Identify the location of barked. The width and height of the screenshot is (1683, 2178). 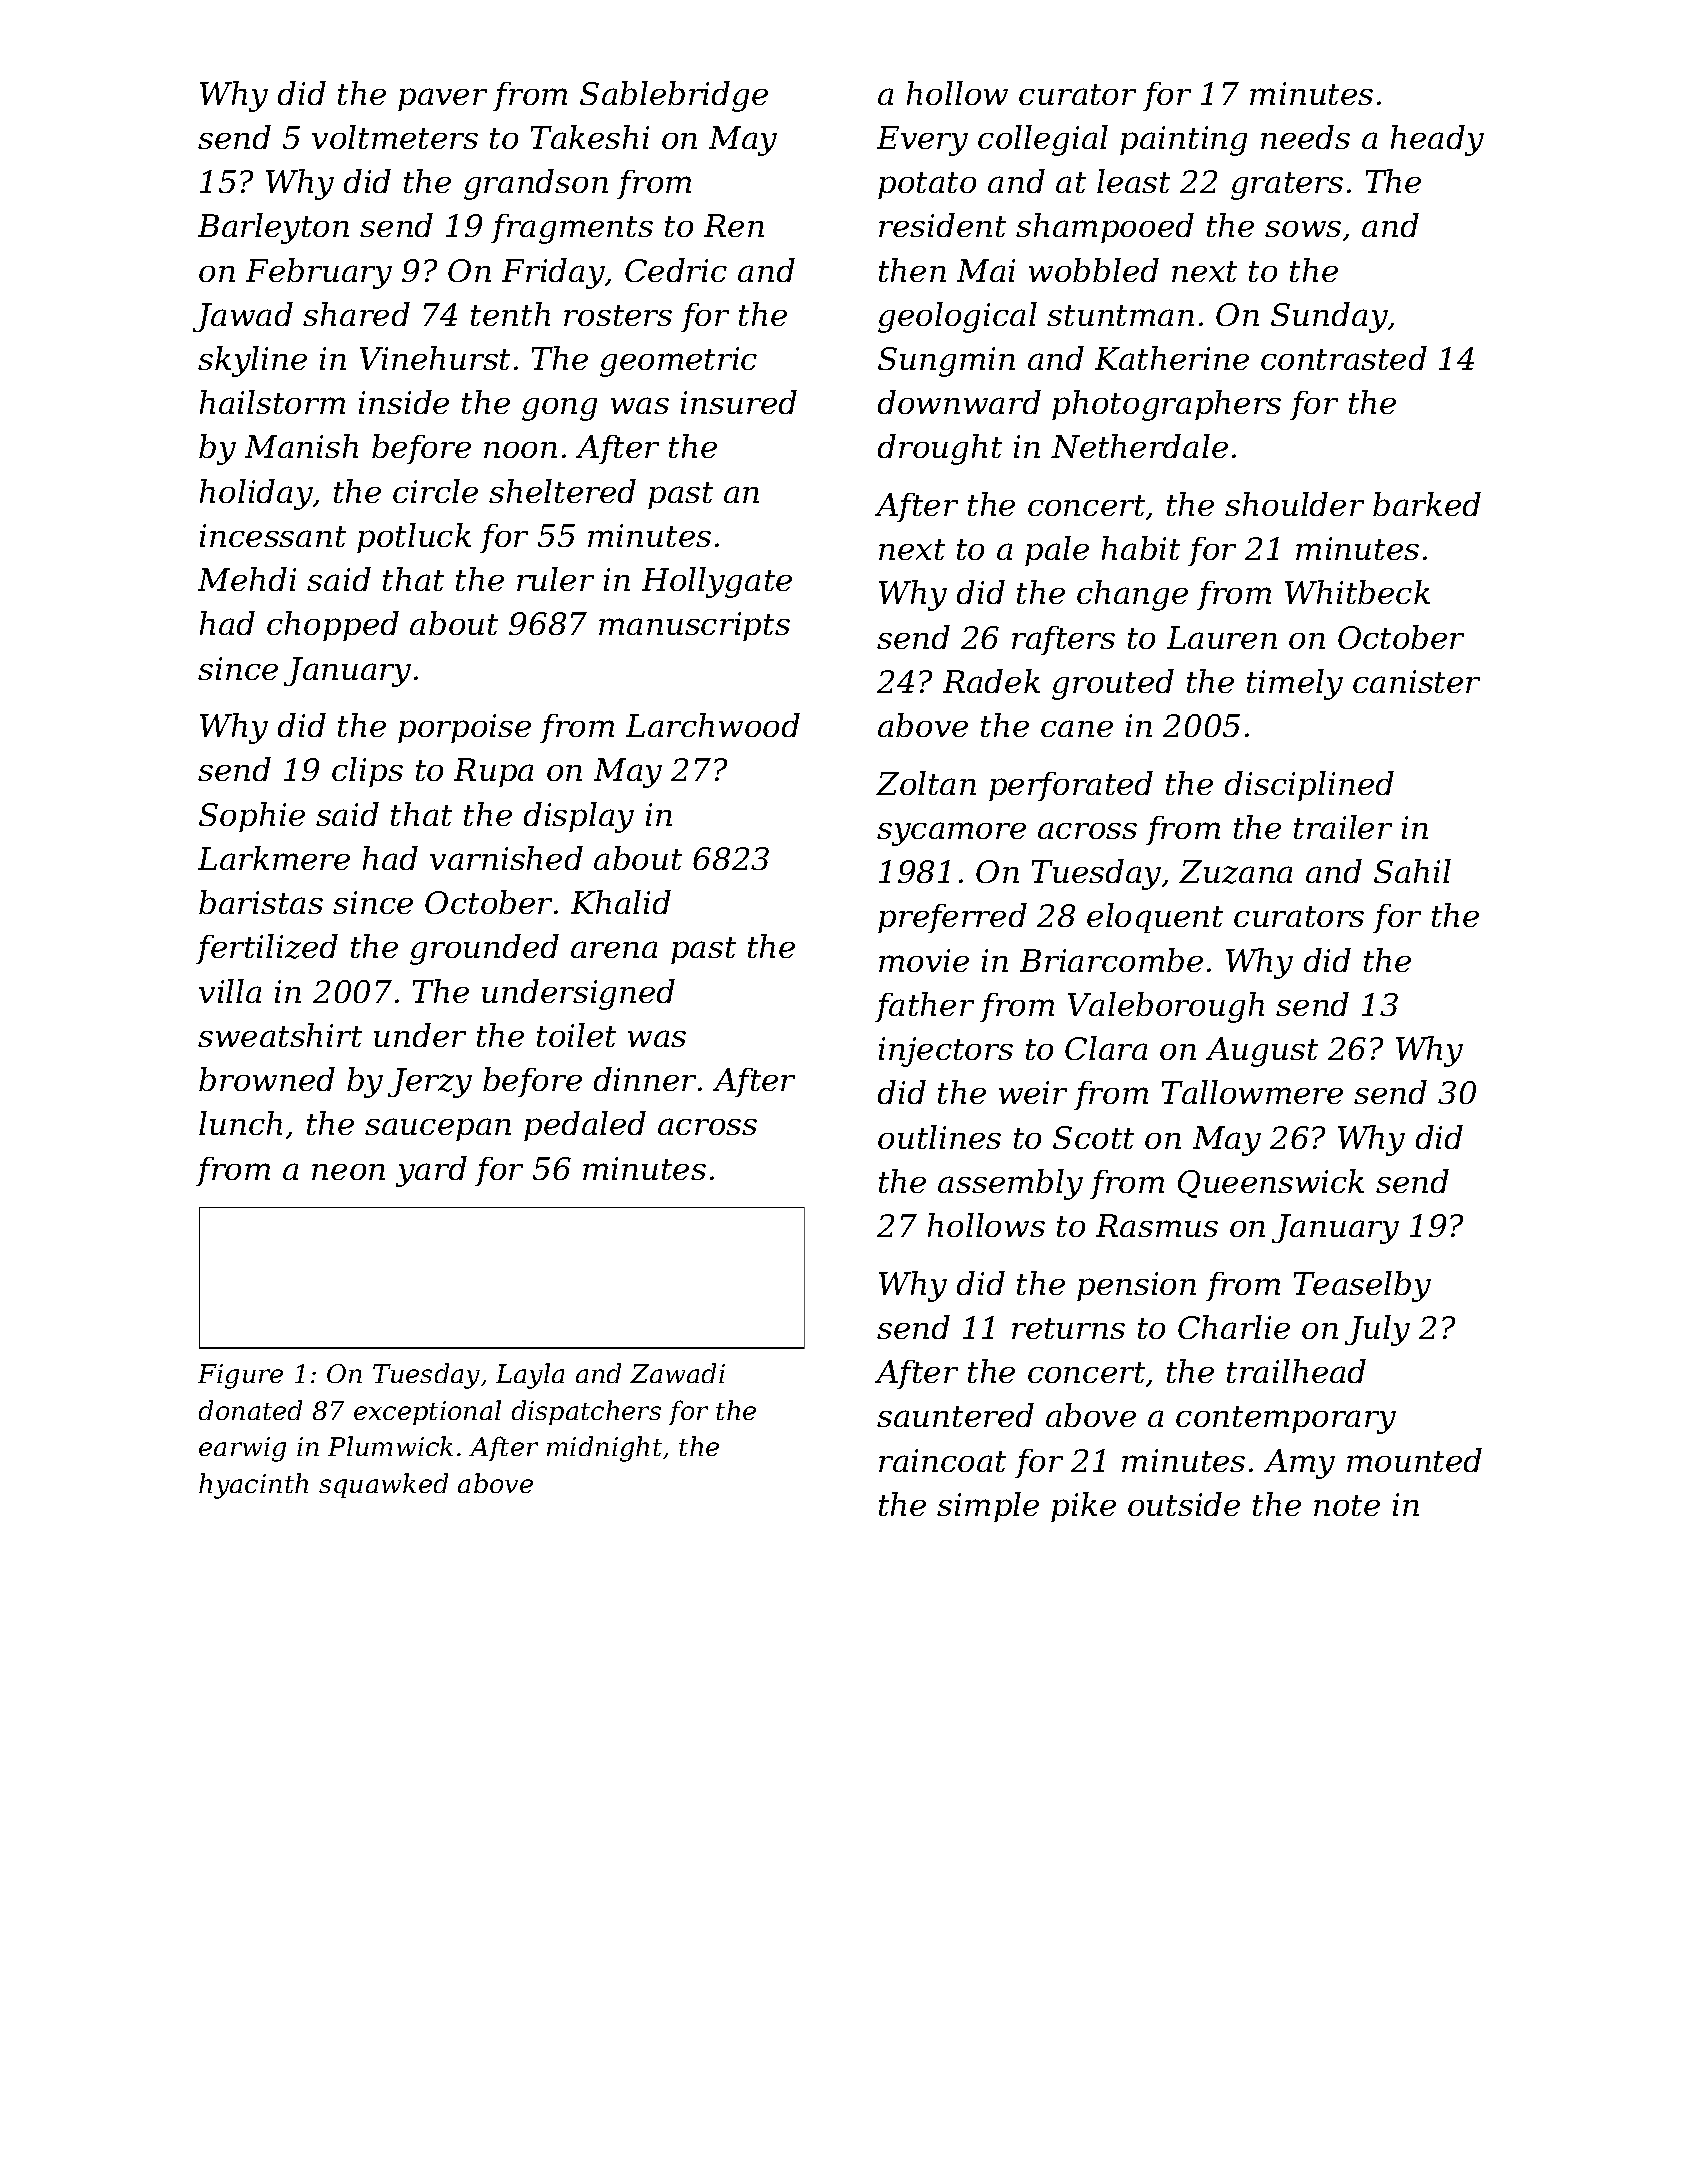
(1427, 504).
